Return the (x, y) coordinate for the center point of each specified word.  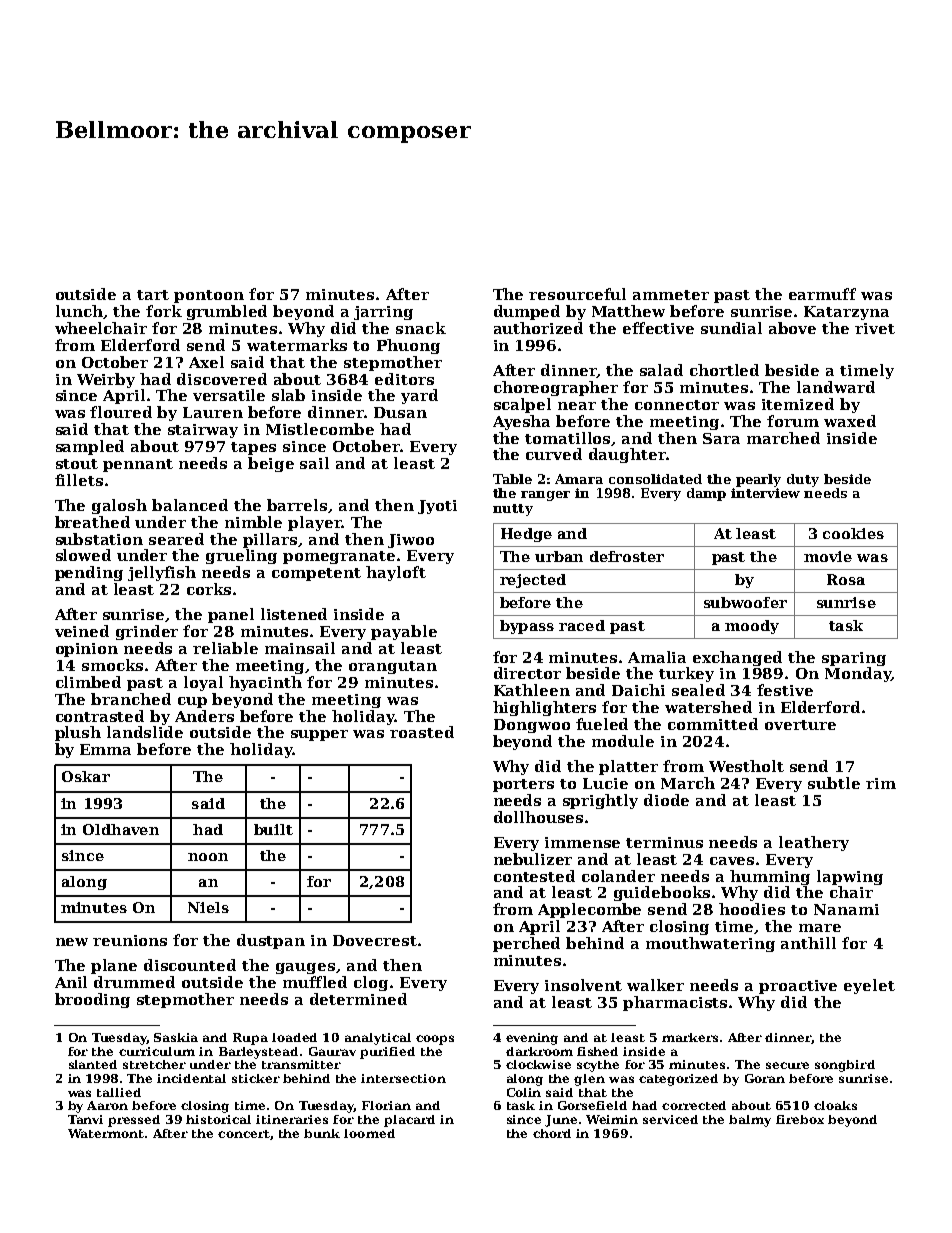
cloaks (835, 1105)
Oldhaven (121, 829)
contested (534, 876)
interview (765, 493)
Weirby (106, 380)
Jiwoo (411, 541)
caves (732, 861)
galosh (119, 506)
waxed (850, 421)
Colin (524, 1092)
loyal (203, 683)
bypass (527, 627)
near (577, 406)
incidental (191, 1078)
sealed (698, 690)
